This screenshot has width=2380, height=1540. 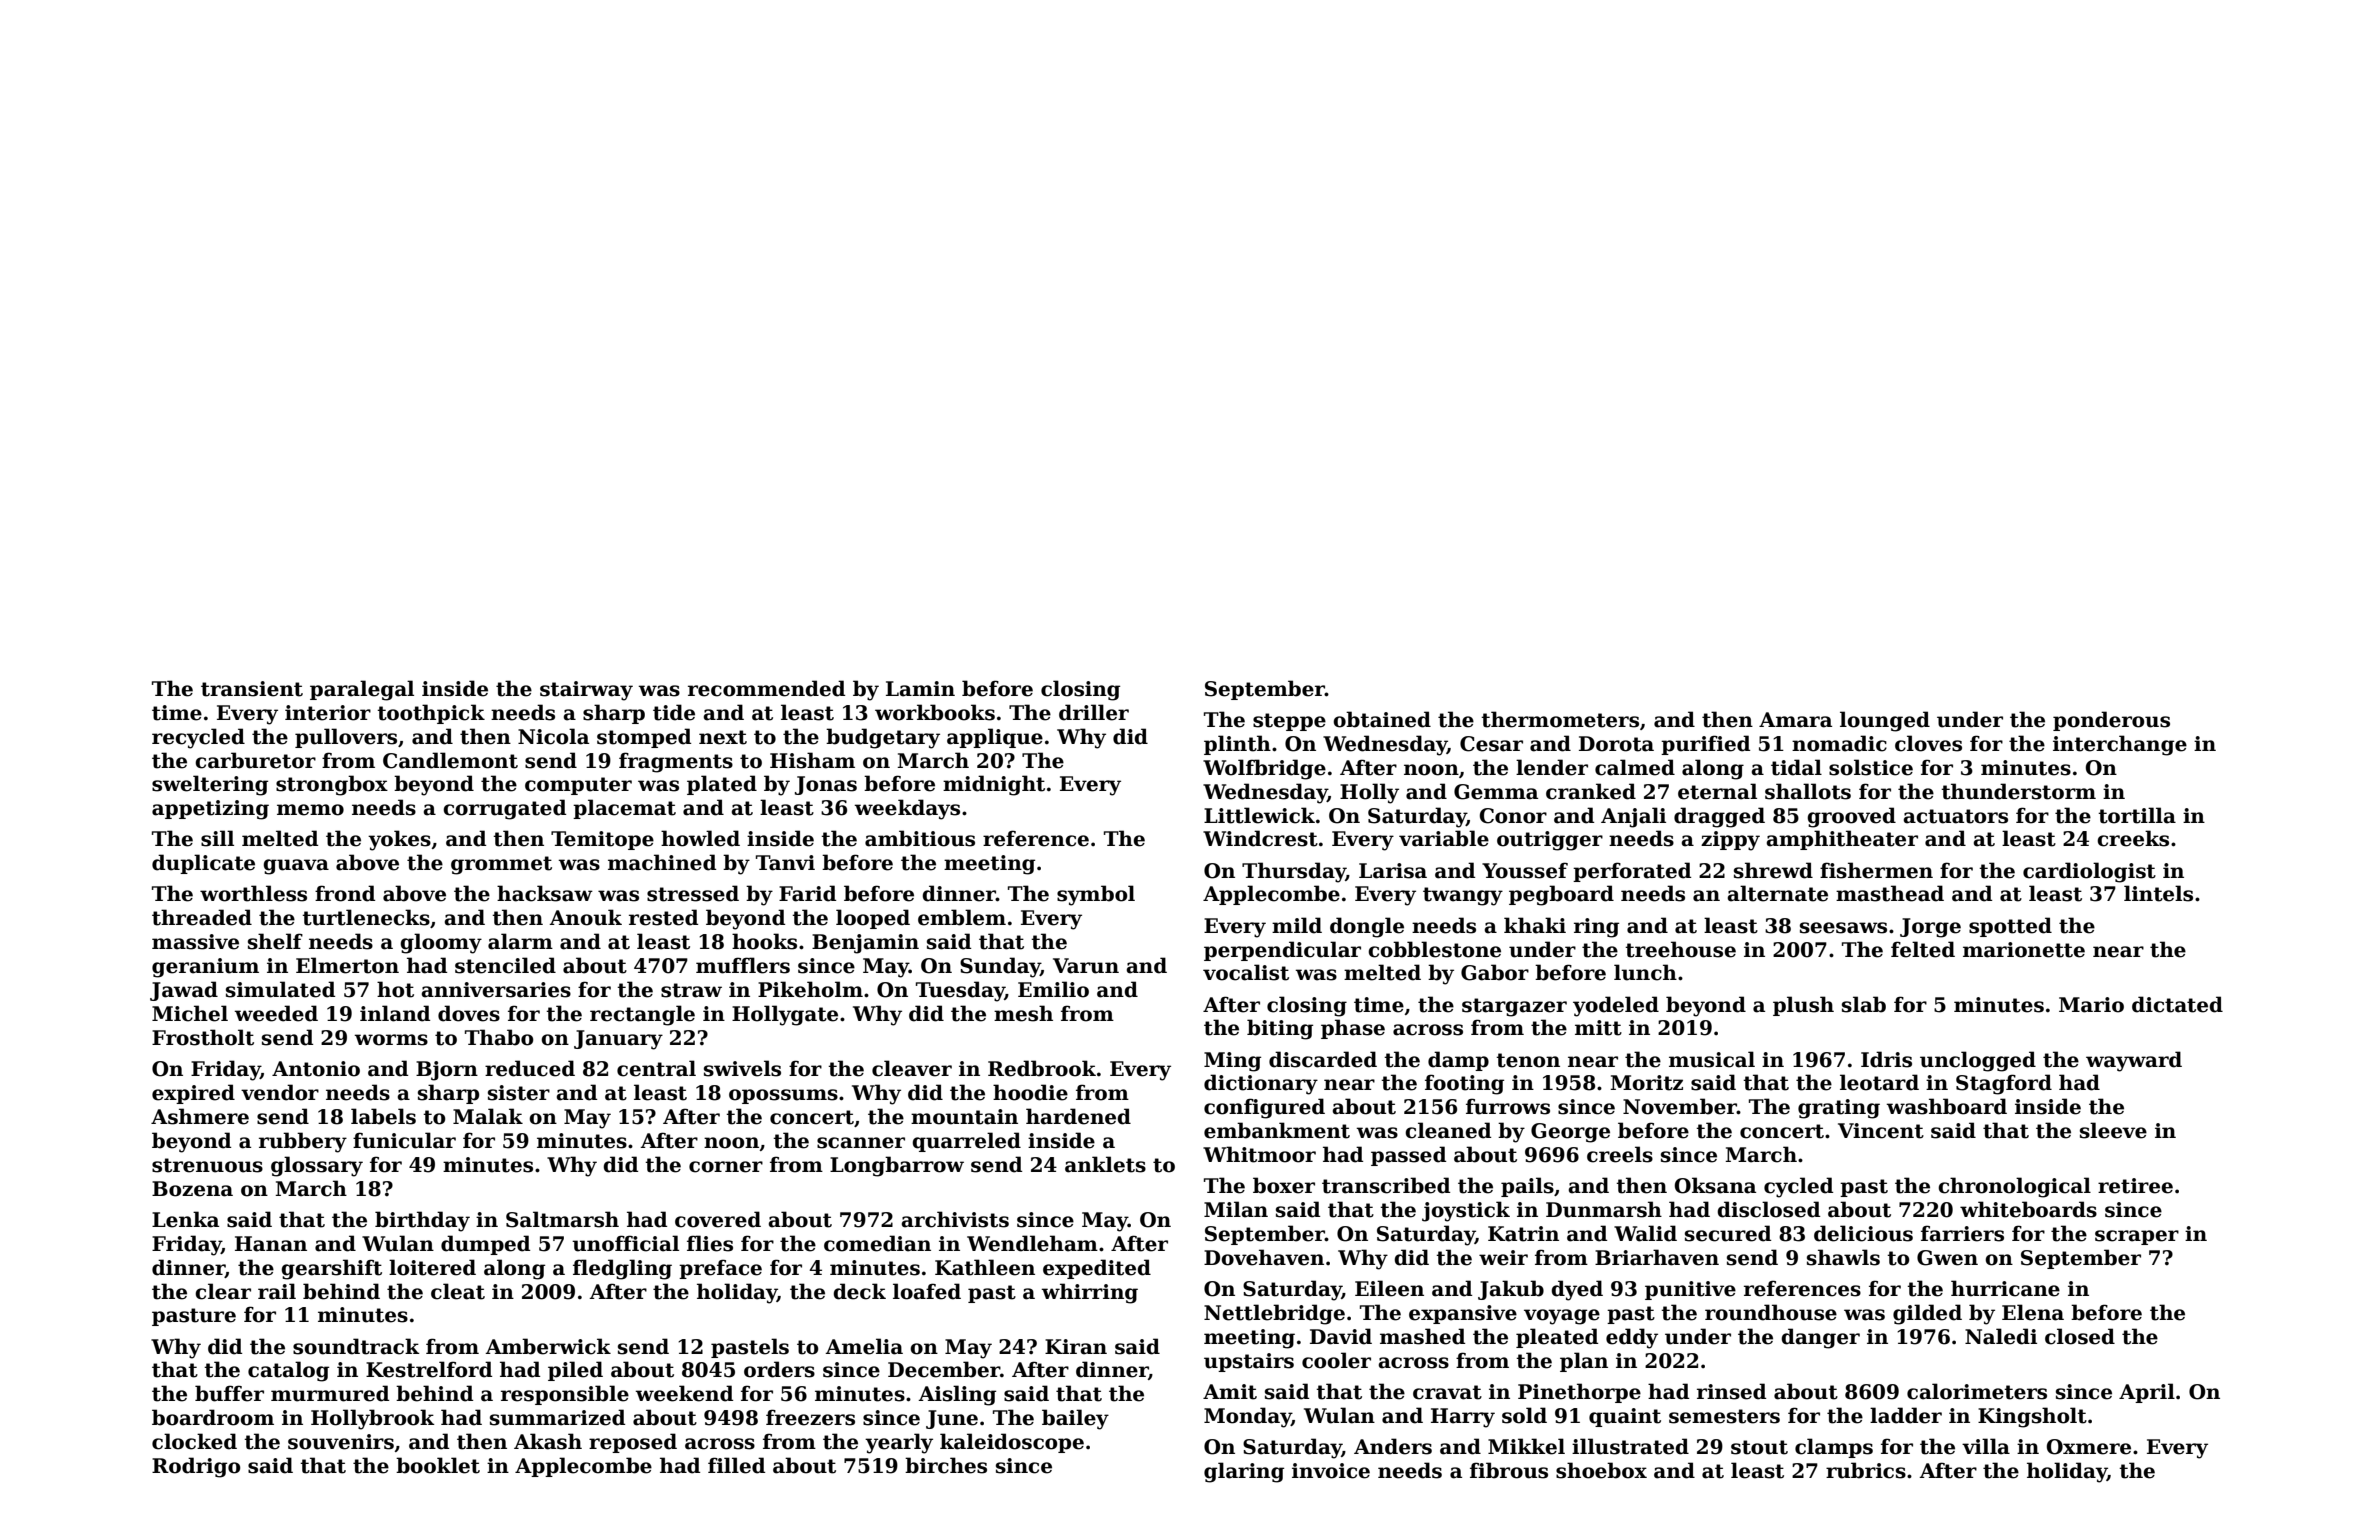 I want to click on anklets, so click(x=1105, y=1164).
